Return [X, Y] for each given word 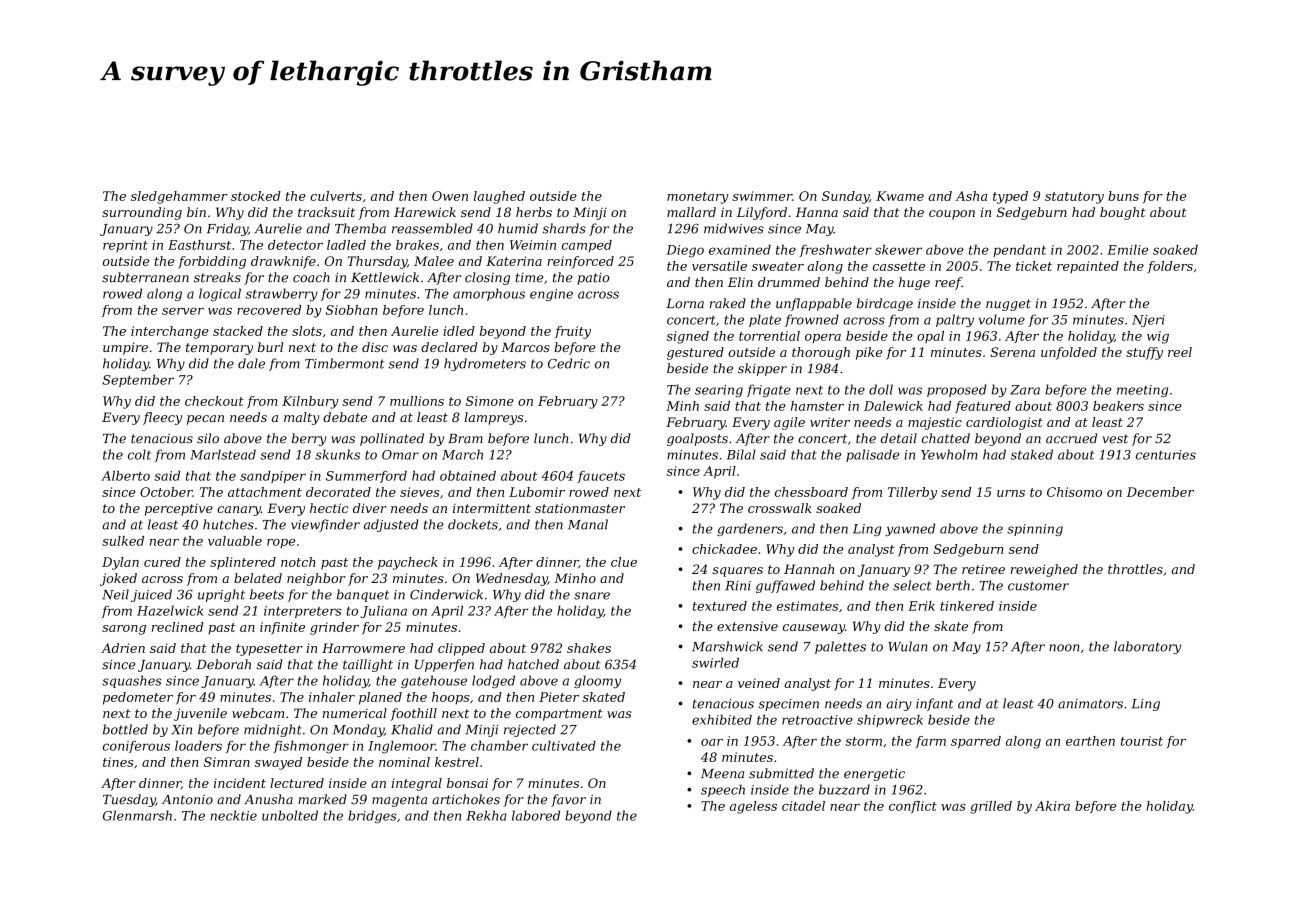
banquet [363, 595]
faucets [601, 477]
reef [948, 283]
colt [139, 454]
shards [564, 228]
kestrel [457, 762]
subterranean [145, 277]
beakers [1118, 406]
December [1160, 492]
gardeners [750, 529]
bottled [125, 729]
